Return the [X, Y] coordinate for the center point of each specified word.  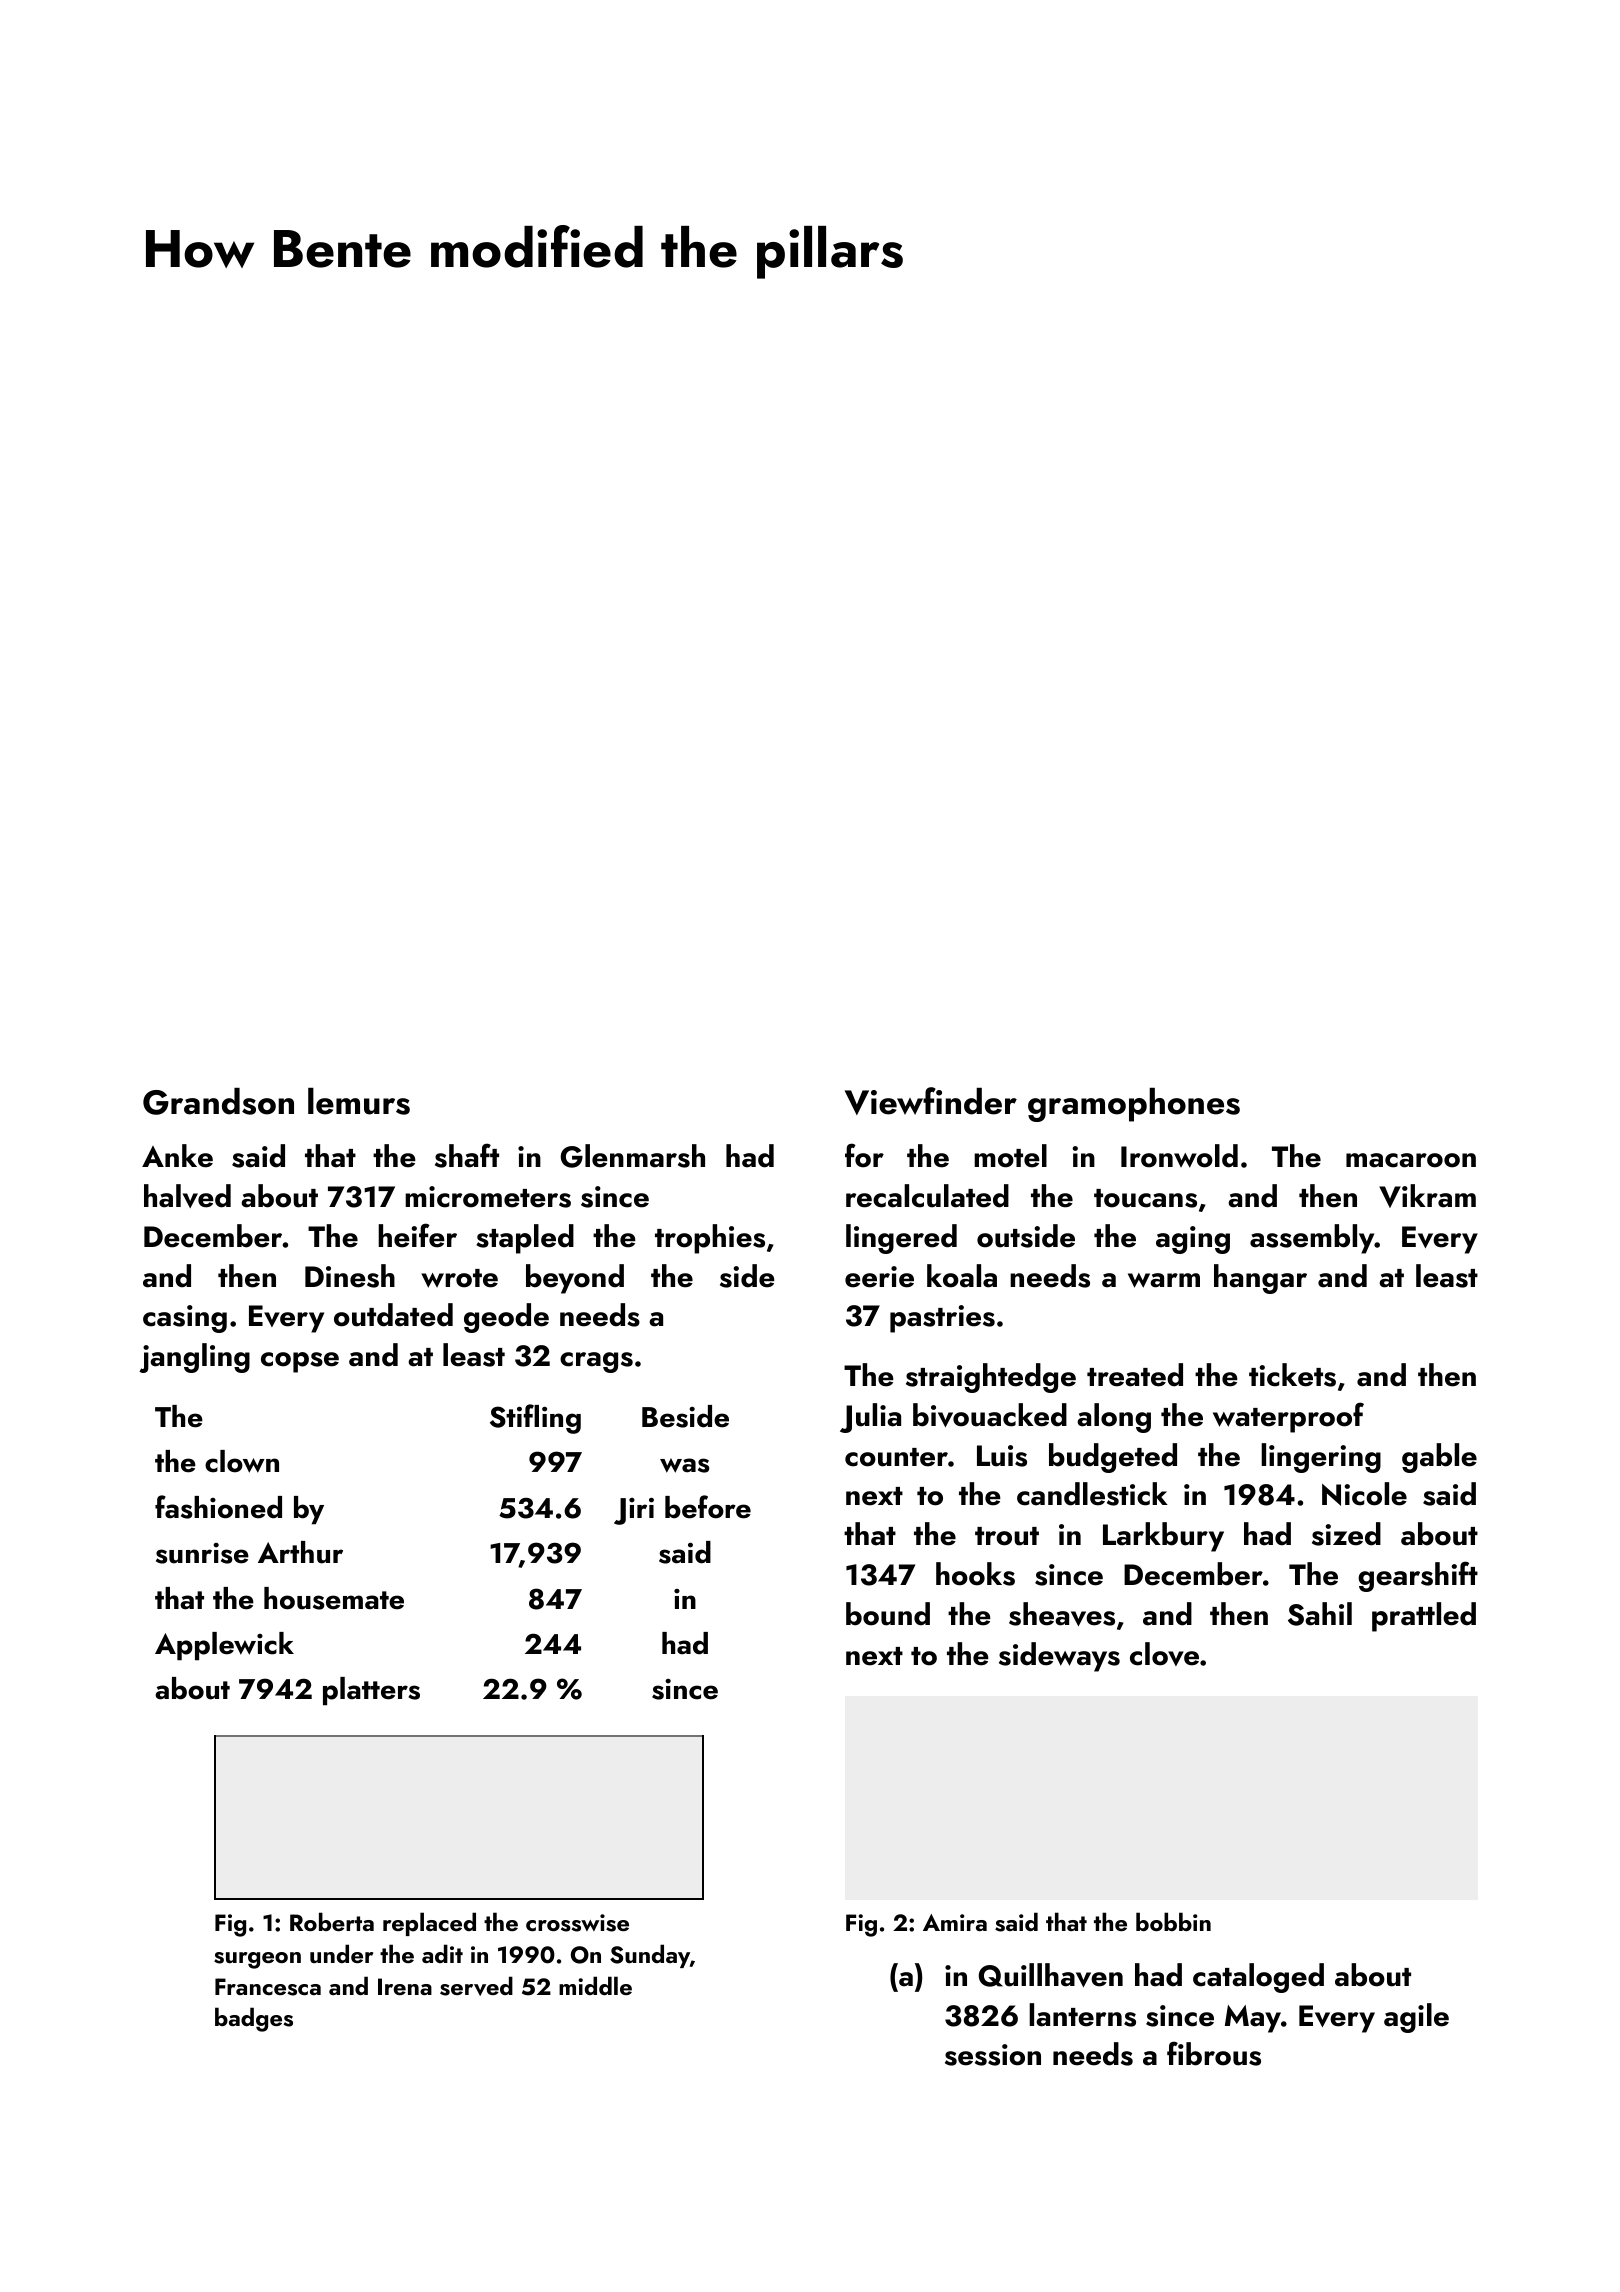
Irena [405, 1986]
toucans [1145, 1198]
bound [888, 1614]
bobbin [1173, 1921]
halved [187, 1196]
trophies [710, 1239]
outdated [393, 1315]
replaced [429, 1924]
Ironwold [1179, 1156]
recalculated [927, 1196]
